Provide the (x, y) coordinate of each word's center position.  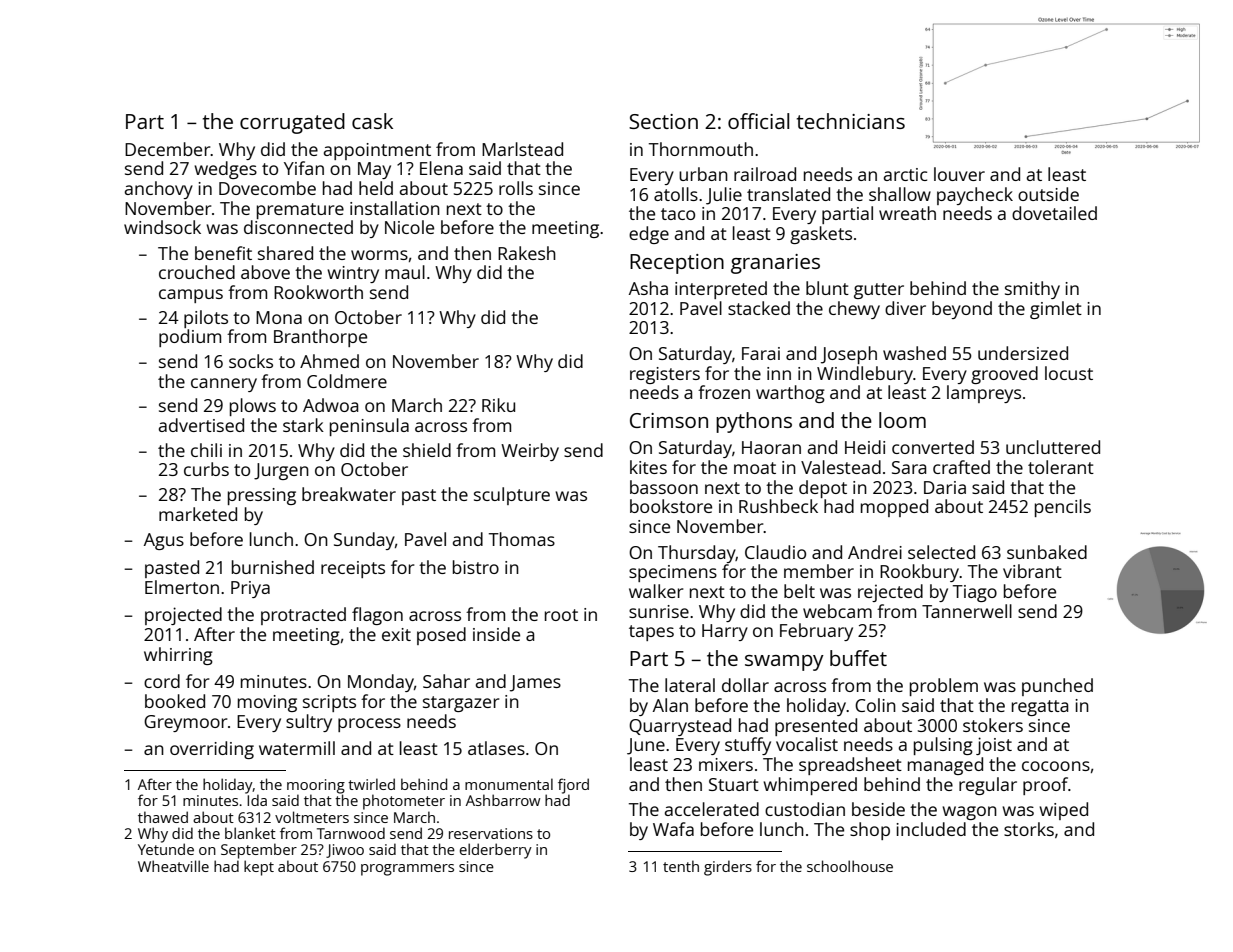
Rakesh (527, 253)
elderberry (496, 851)
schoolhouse (850, 866)
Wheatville (173, 866)
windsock (162, 227)
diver (905, 308)
